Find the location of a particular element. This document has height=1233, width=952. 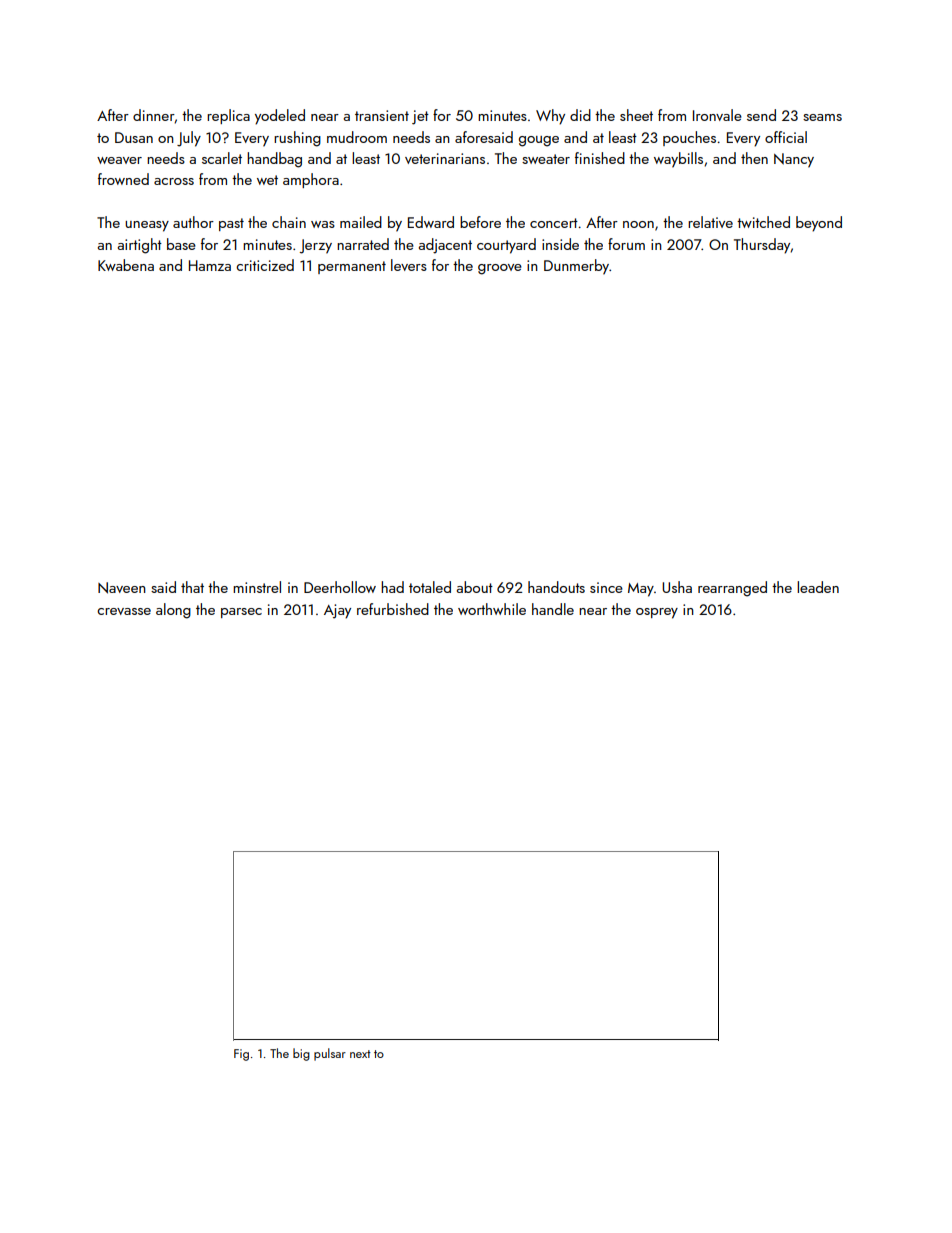

dinner is located at coordinates (154, 115).
